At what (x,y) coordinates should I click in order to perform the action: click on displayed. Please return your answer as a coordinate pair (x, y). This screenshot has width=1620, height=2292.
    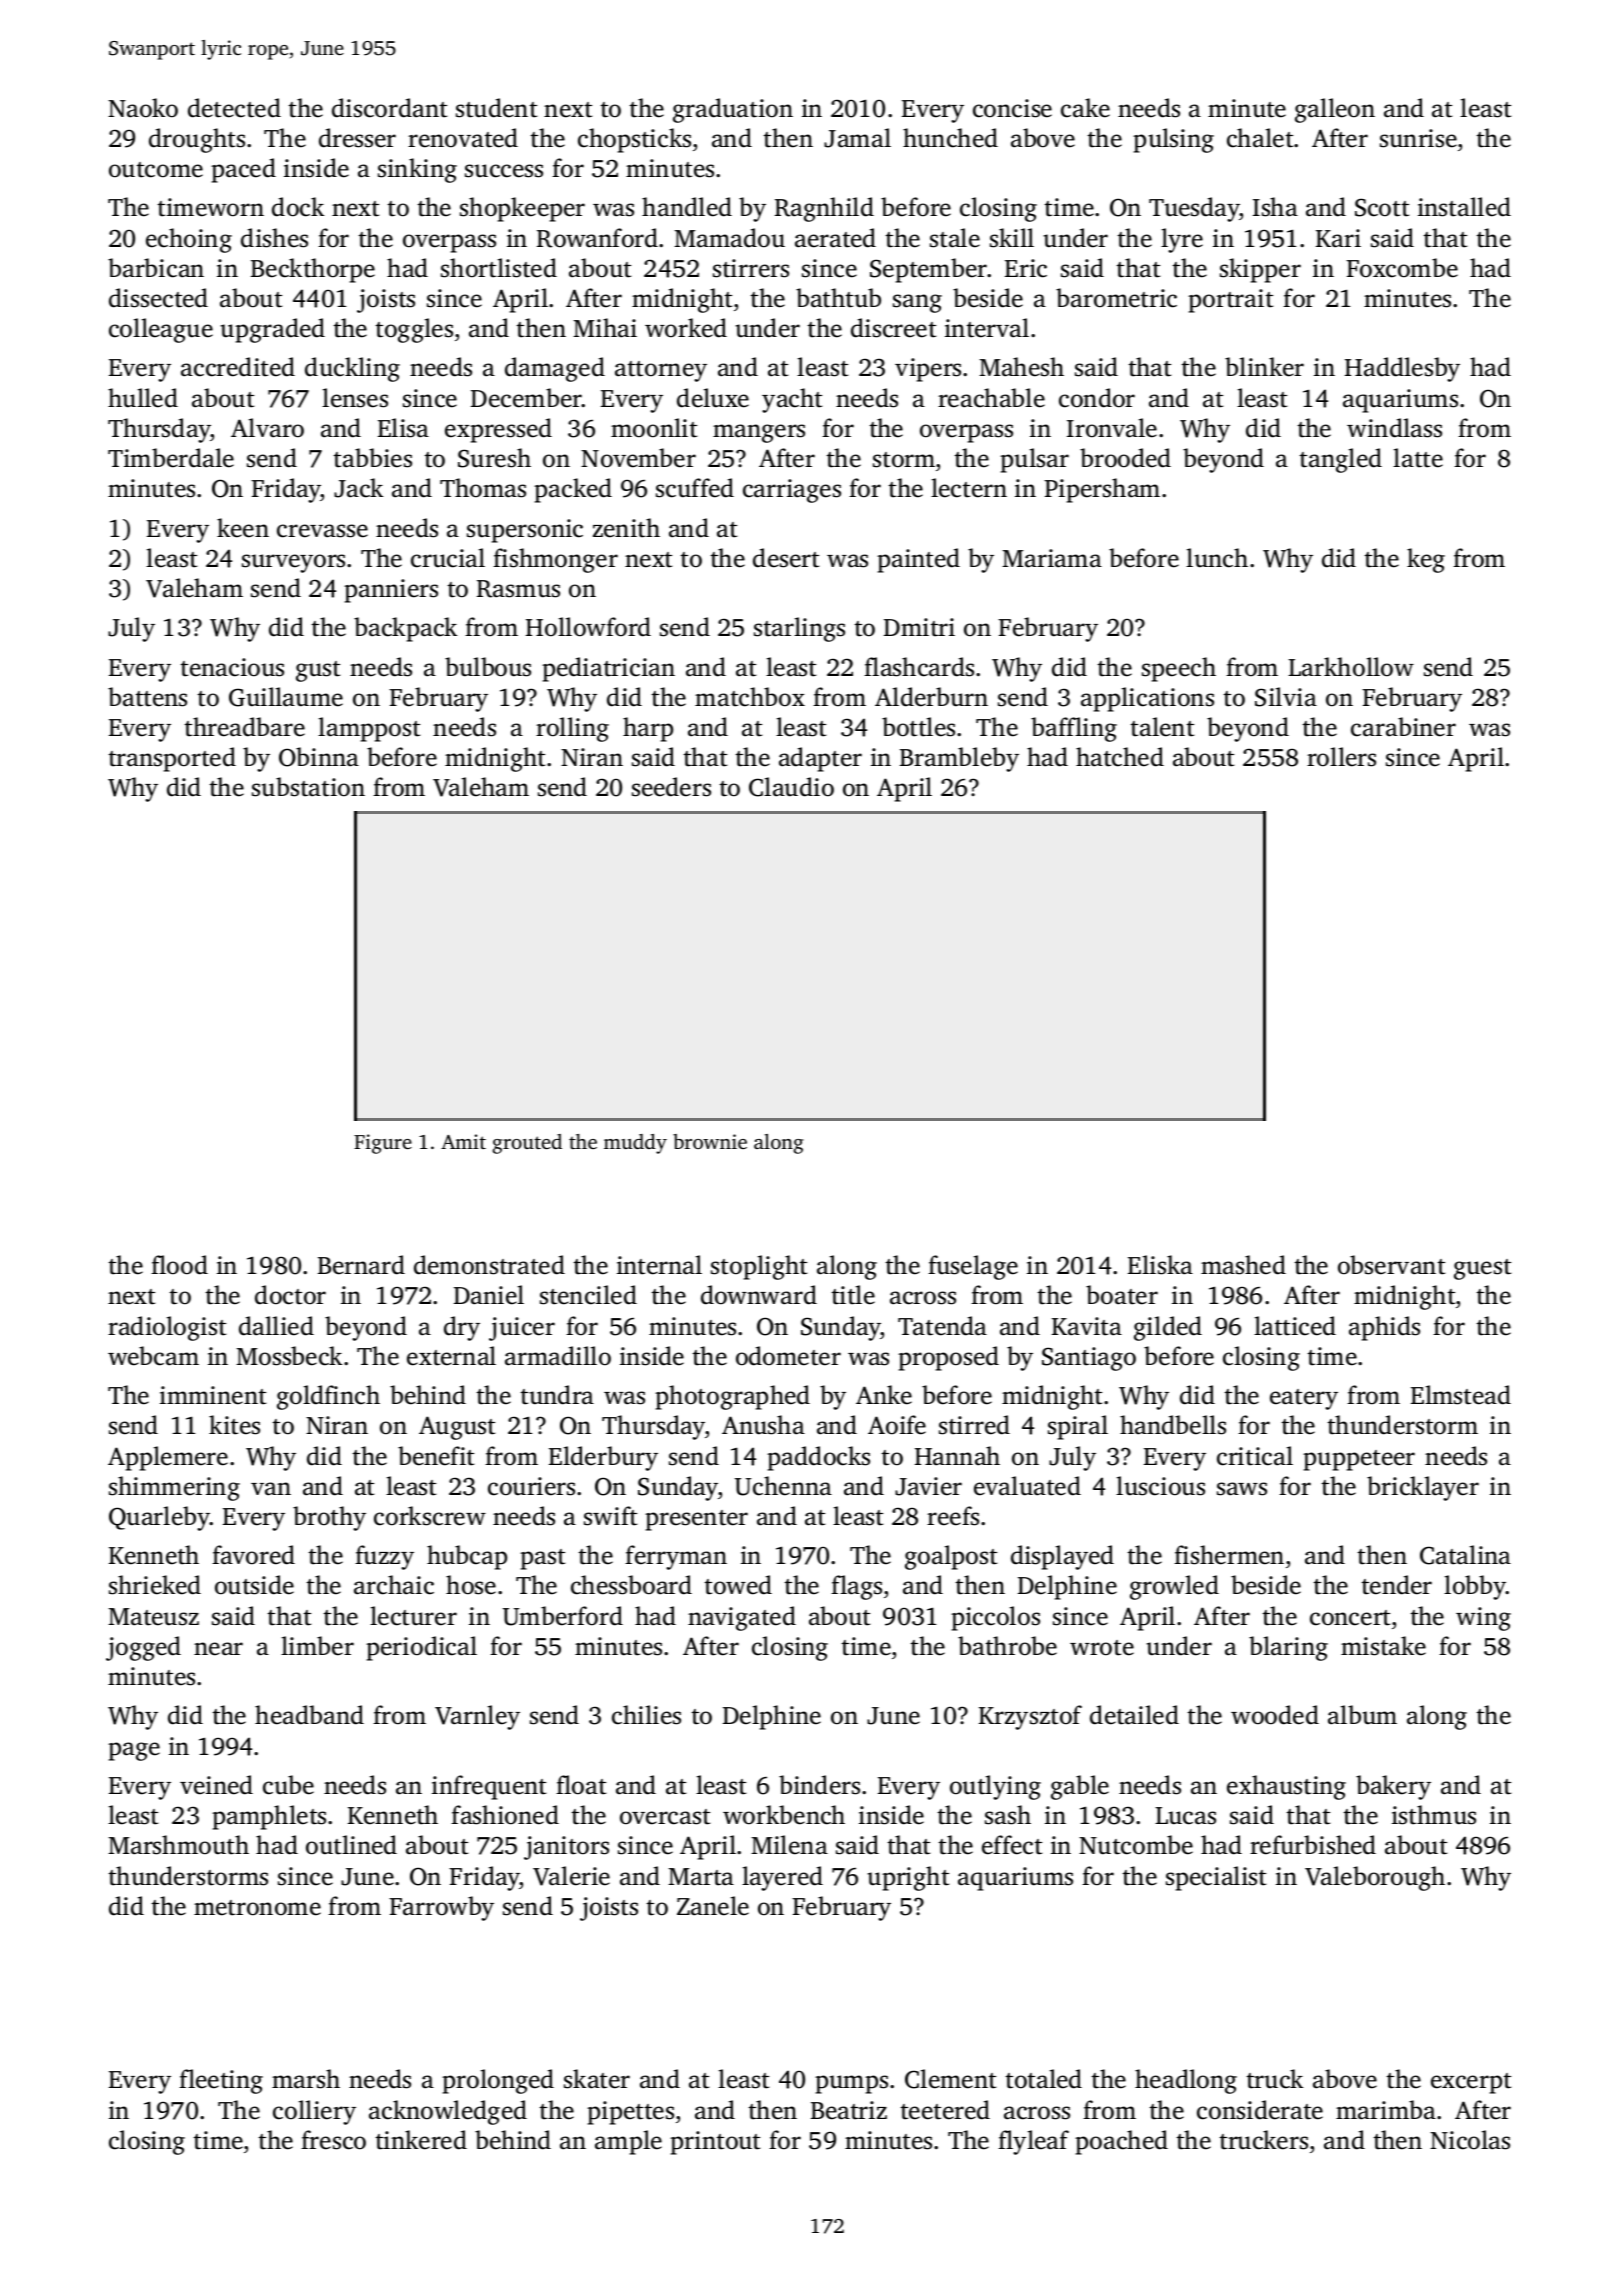
    Looking at the image, I should click on (1062, 1557).
